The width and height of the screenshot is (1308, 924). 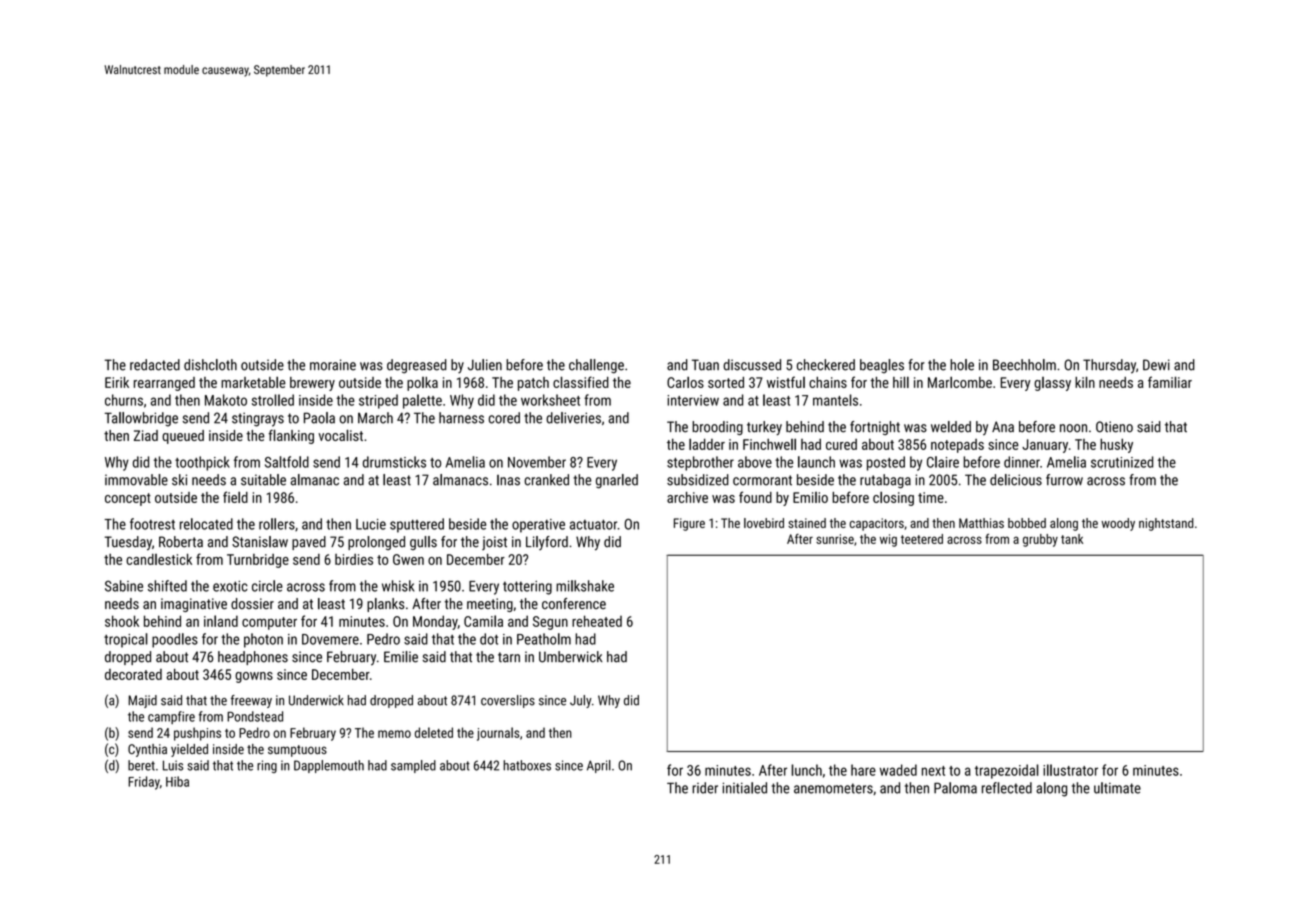 What do you see at coordinates (835, 539) in the screenshot?
I see `sunrise` at bounding box center [835, 539].
